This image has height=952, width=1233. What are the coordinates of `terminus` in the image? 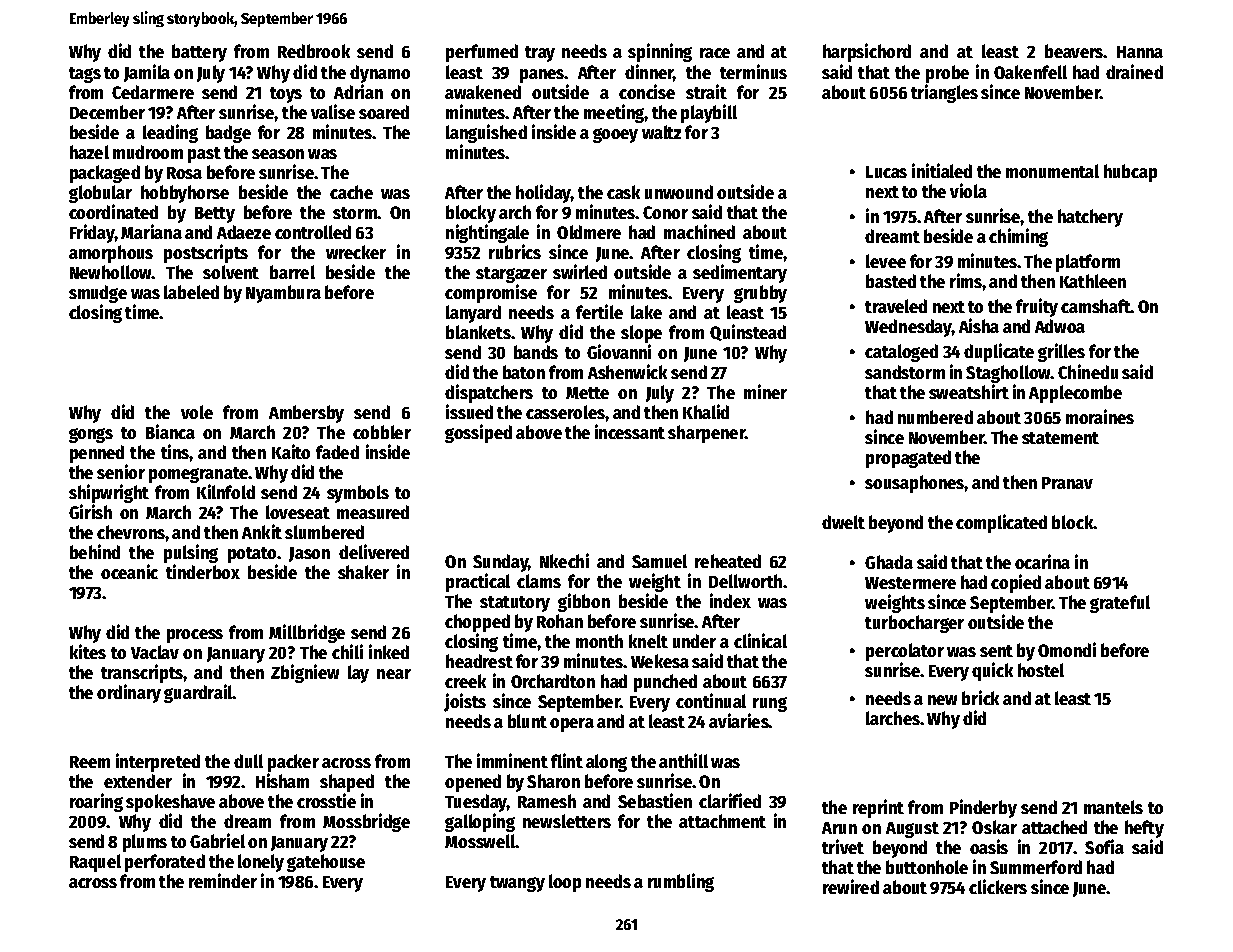 It's located at (753, 71).
